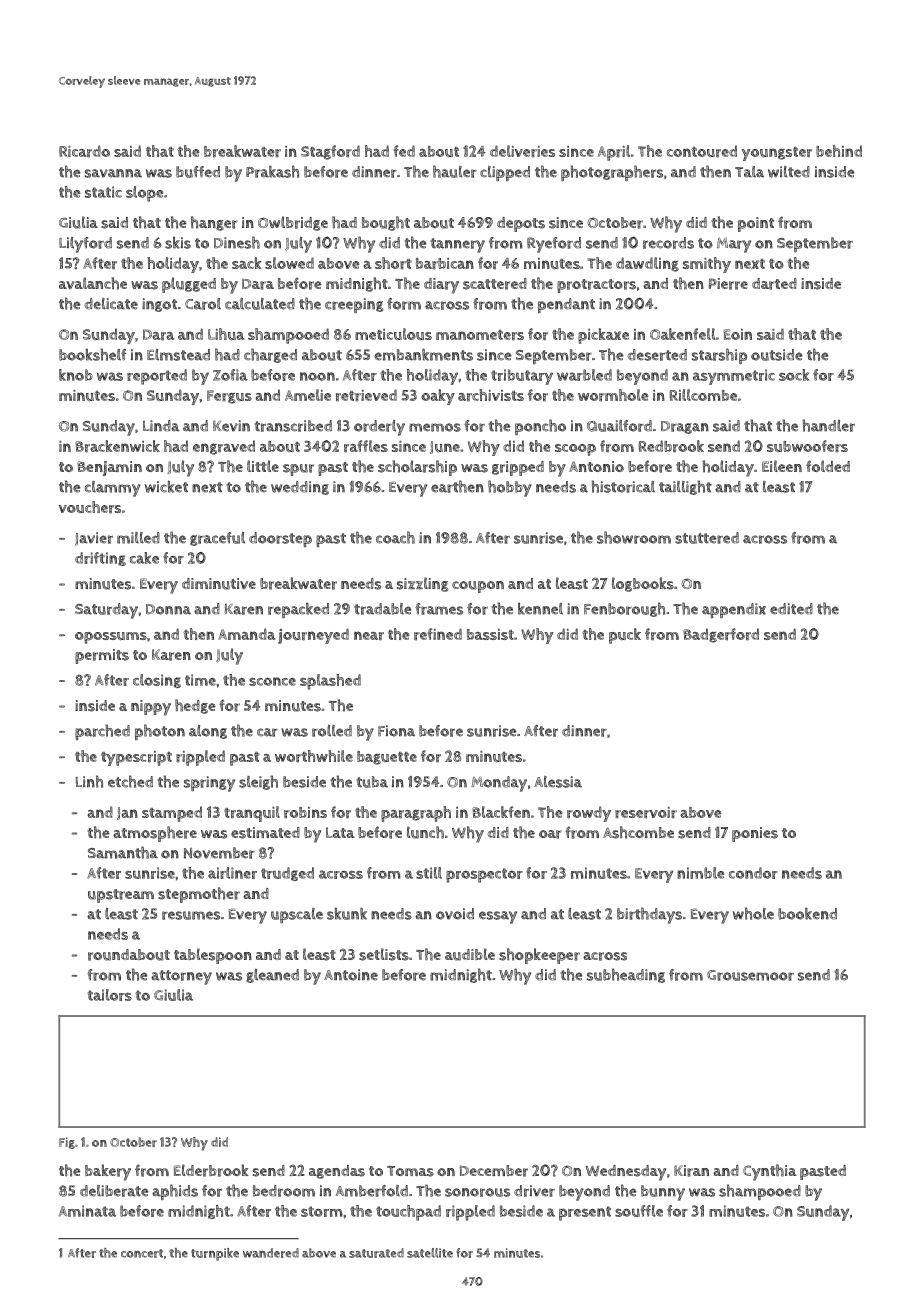 The image size is (924, 1314). I want to click on permits, so click(102, 656).
